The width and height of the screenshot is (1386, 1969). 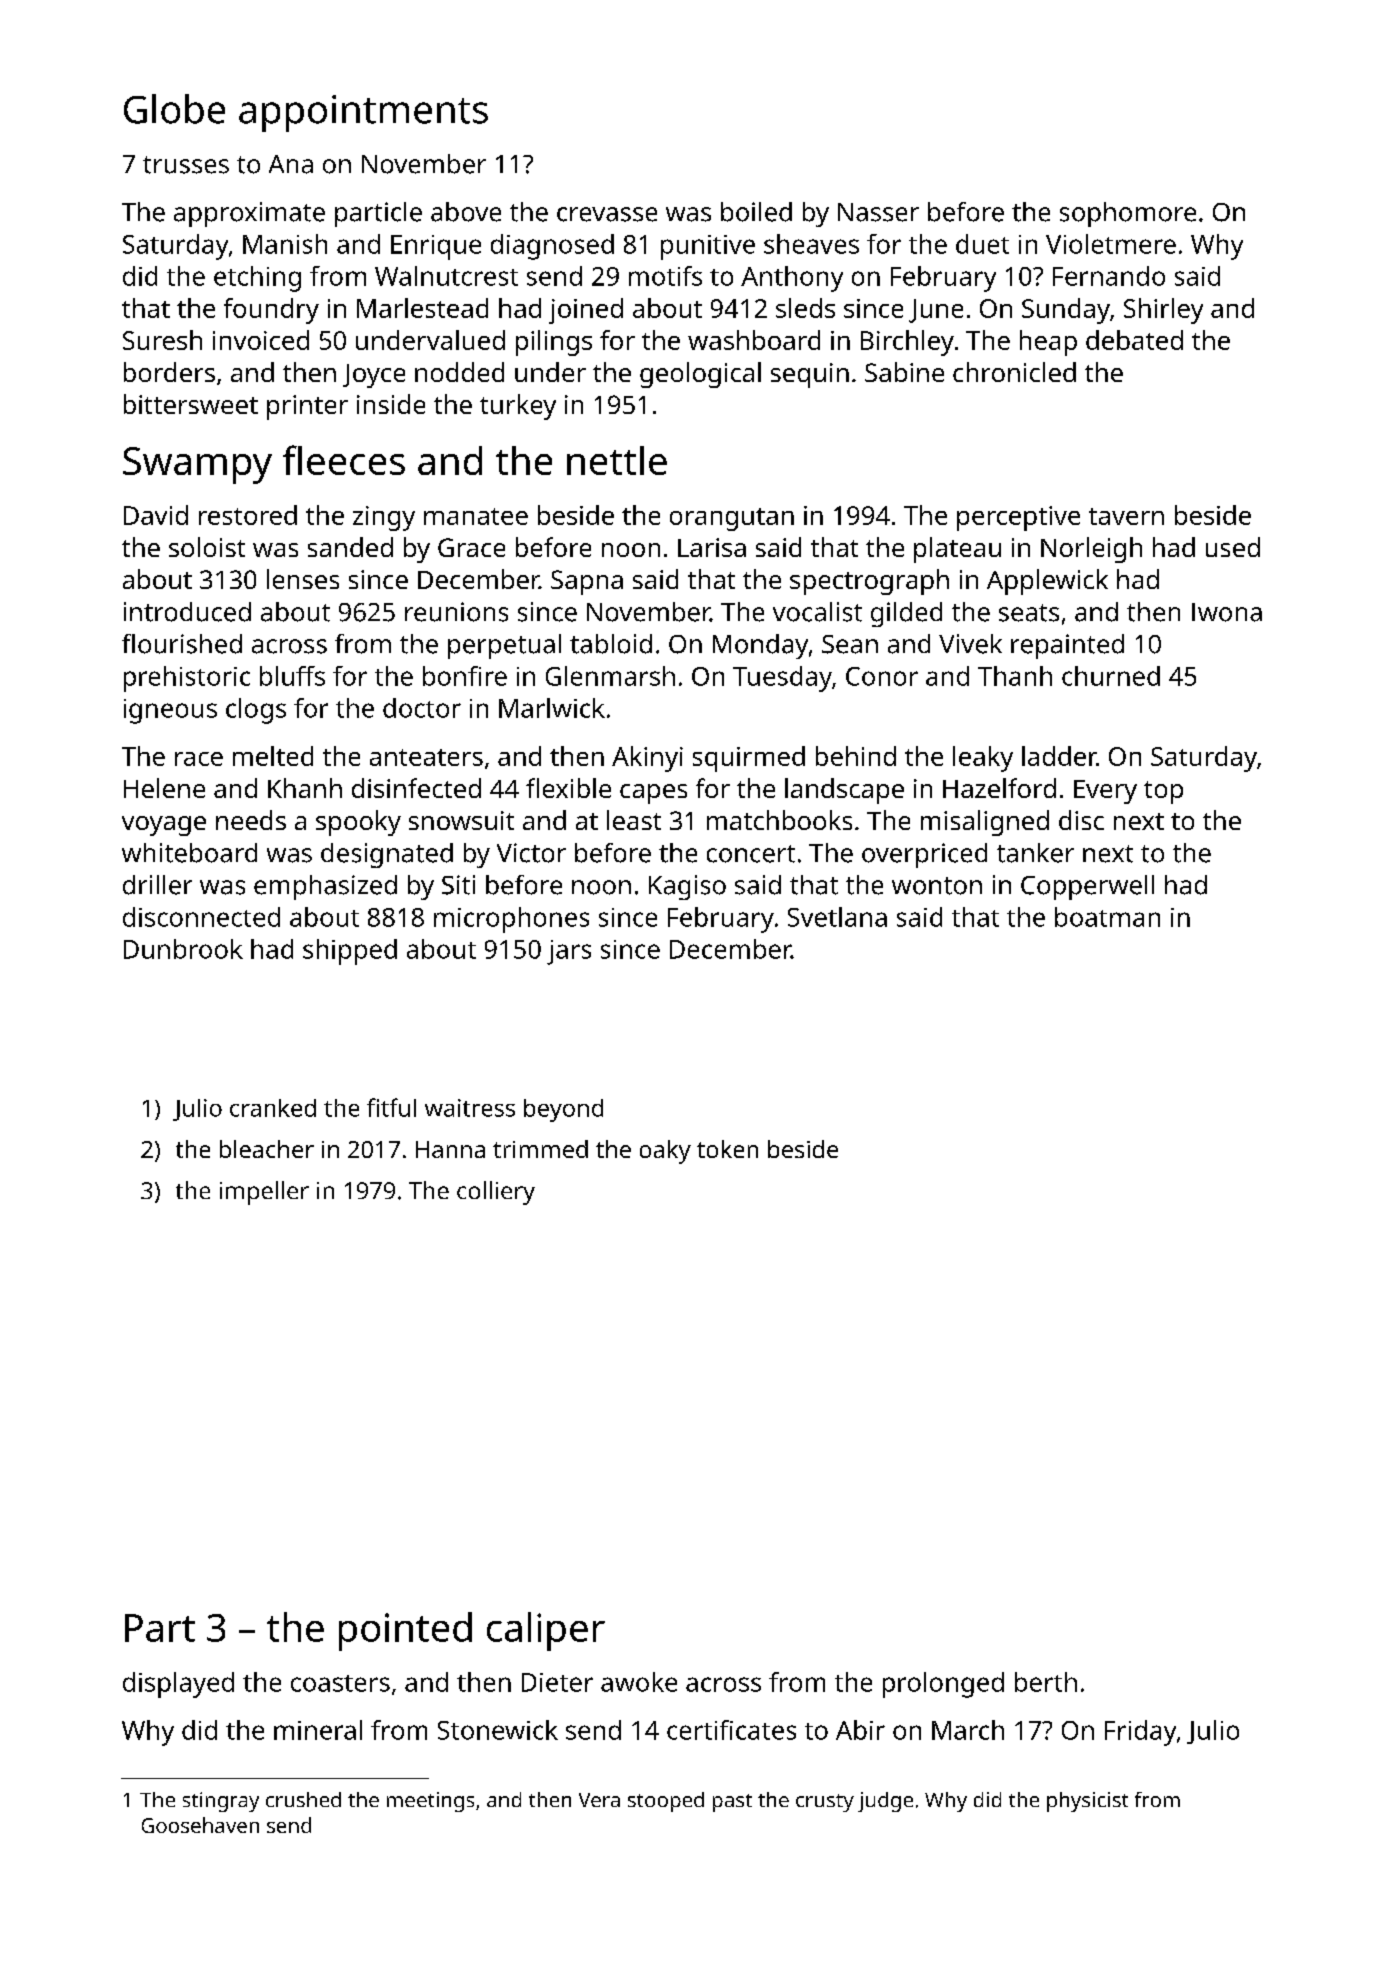 What do you see at coordinates (363, 113) in the screenshot?
I see `appointments` at bounding box center [363, 113].
